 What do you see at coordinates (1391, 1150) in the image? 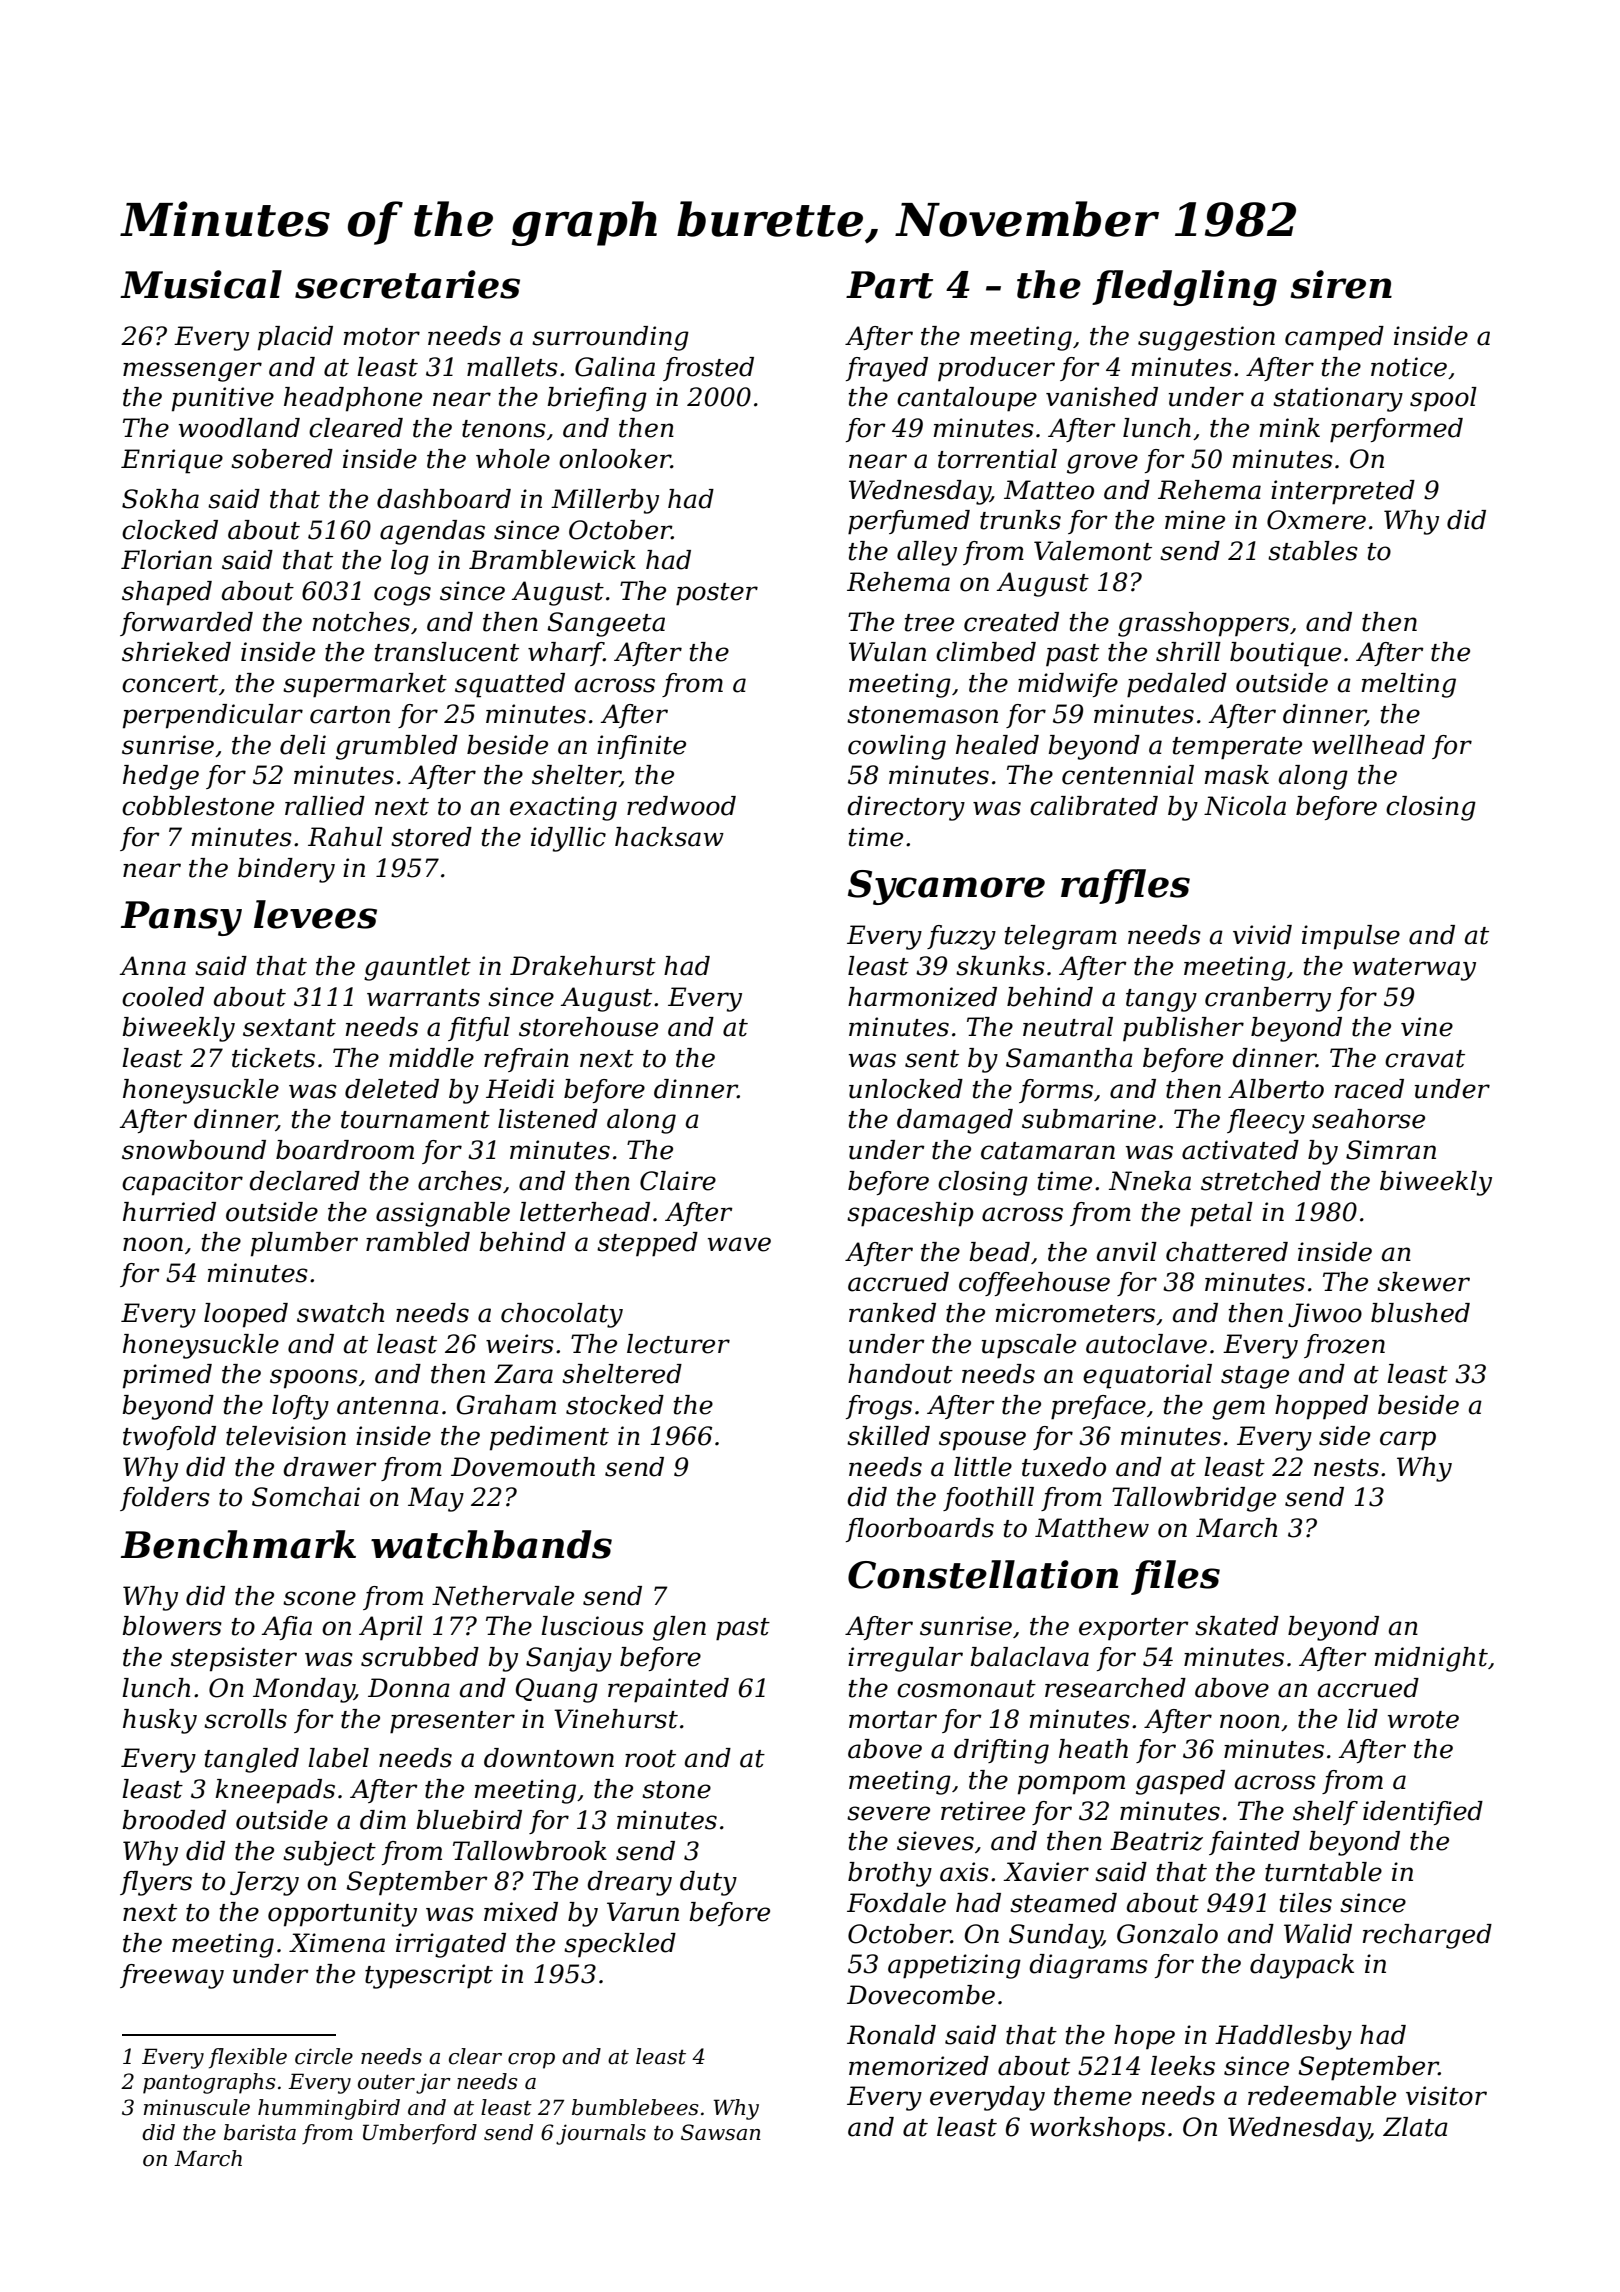
I see `Simran` at bounding box center [1391, 1150].
